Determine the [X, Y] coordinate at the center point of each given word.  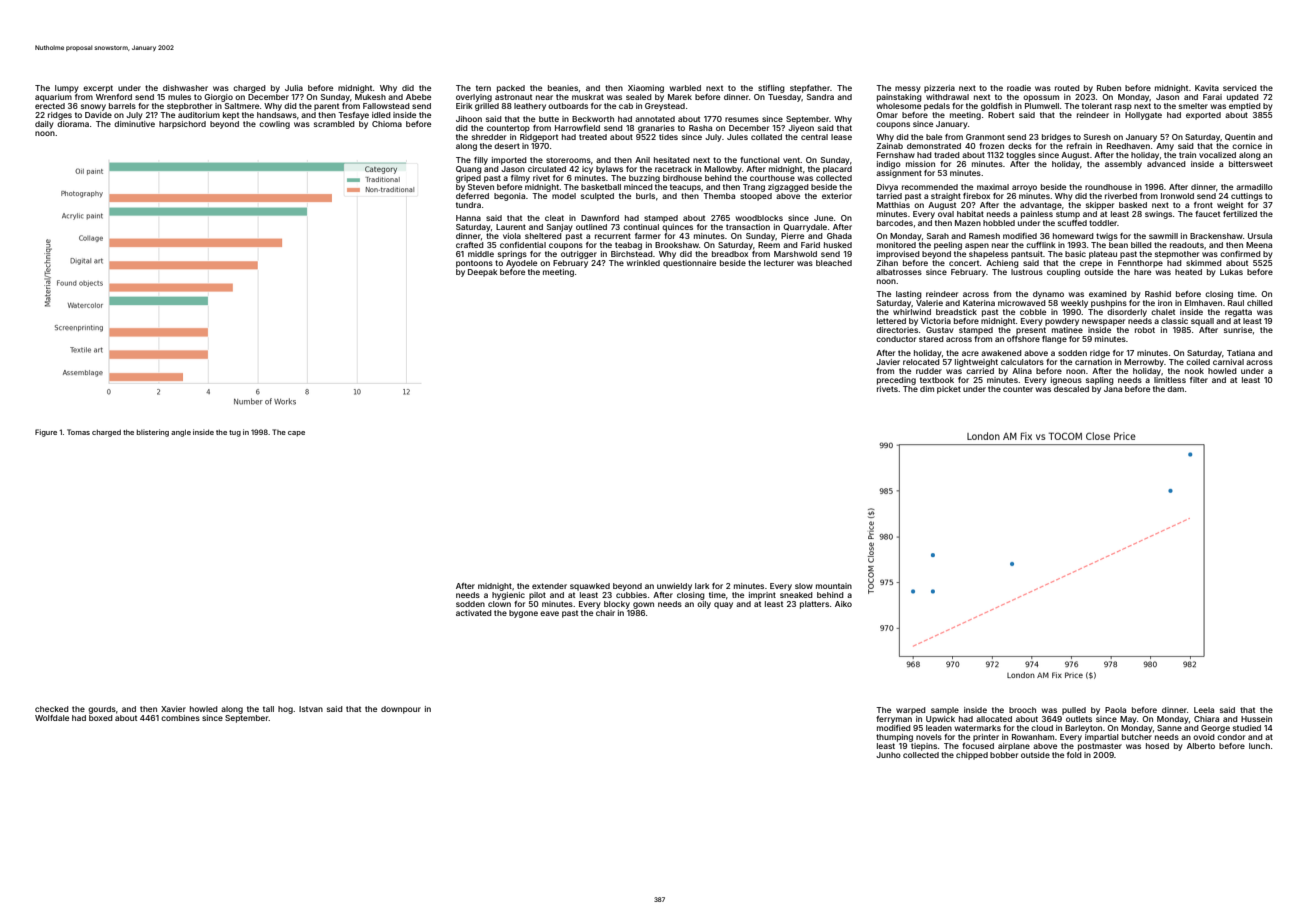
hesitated [672, 160]
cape [296, 434]
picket [949, 390]
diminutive [134, 124]
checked [52, 709]
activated [474, 613]
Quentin [1240, 137]
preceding [896, 381]
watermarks [978, 728]
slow [804, 586]
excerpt [98, 89]
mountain [834, 586]
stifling [771, 89]
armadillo [1254, 187]
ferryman [894, 720]
